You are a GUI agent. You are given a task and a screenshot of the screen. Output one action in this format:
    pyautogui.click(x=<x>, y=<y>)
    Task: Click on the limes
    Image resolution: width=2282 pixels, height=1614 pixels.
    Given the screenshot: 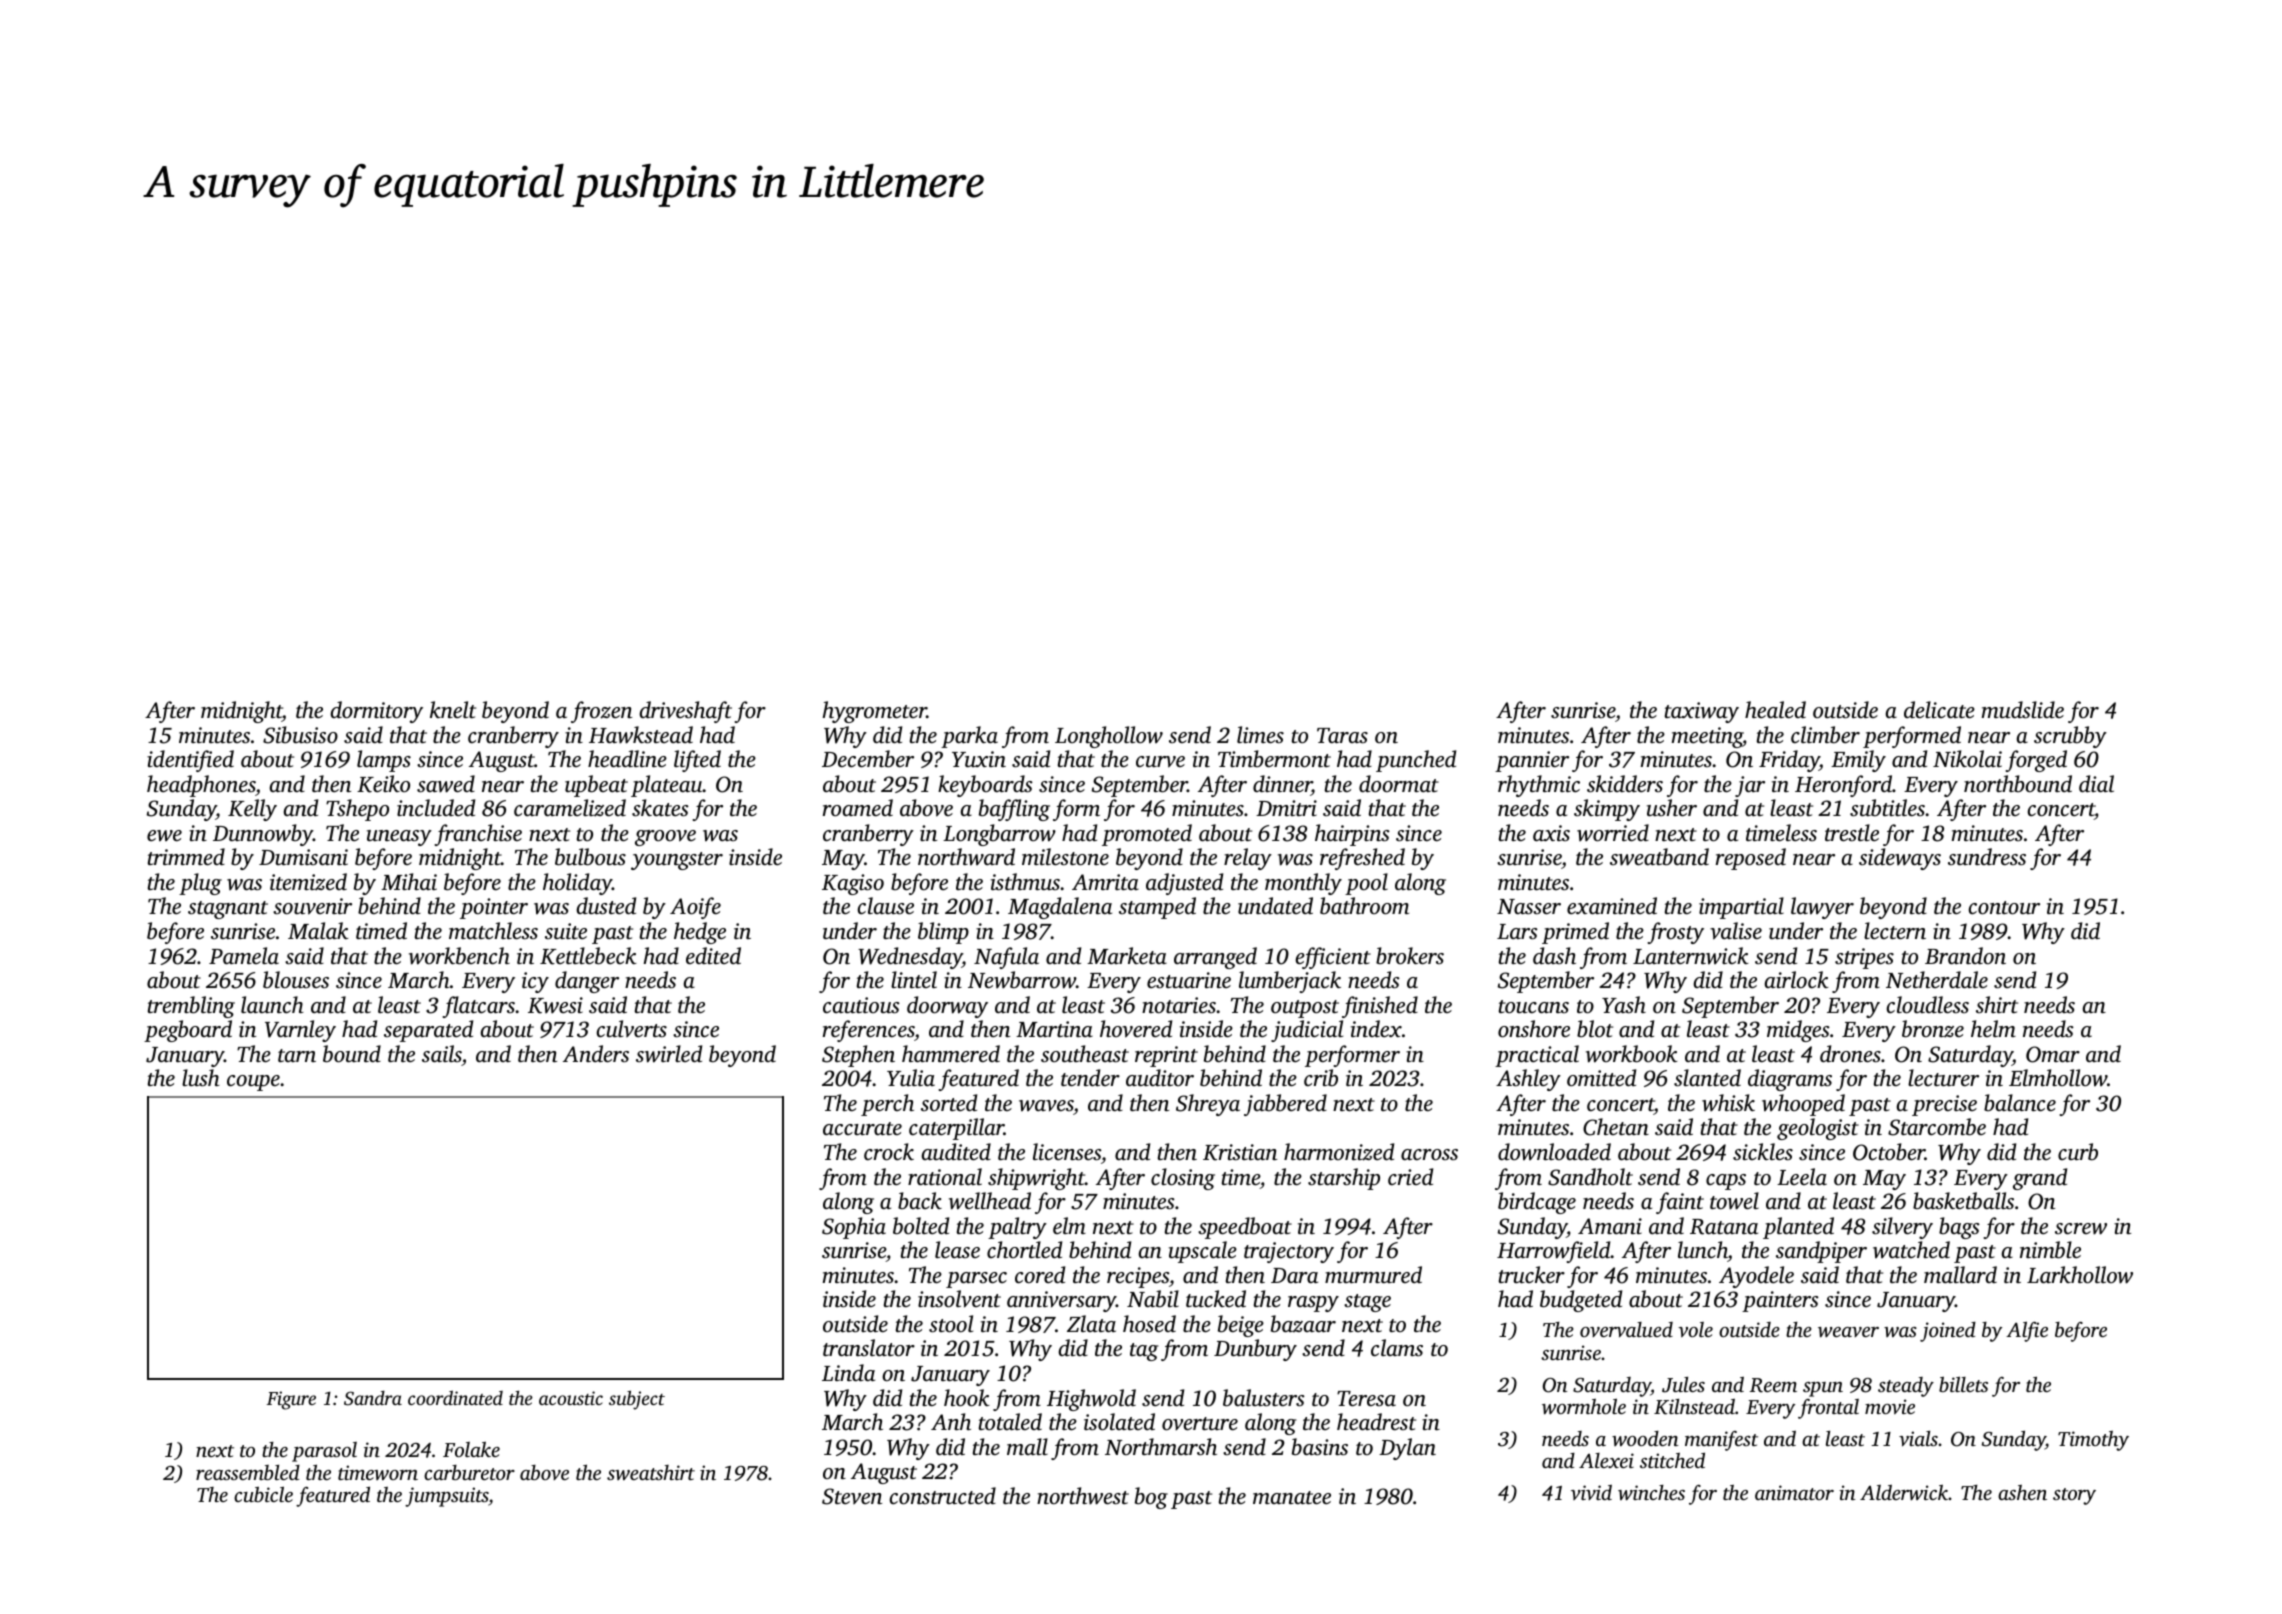 What is the action you would take?
    pyautogui.click(x=1260, y=735)
